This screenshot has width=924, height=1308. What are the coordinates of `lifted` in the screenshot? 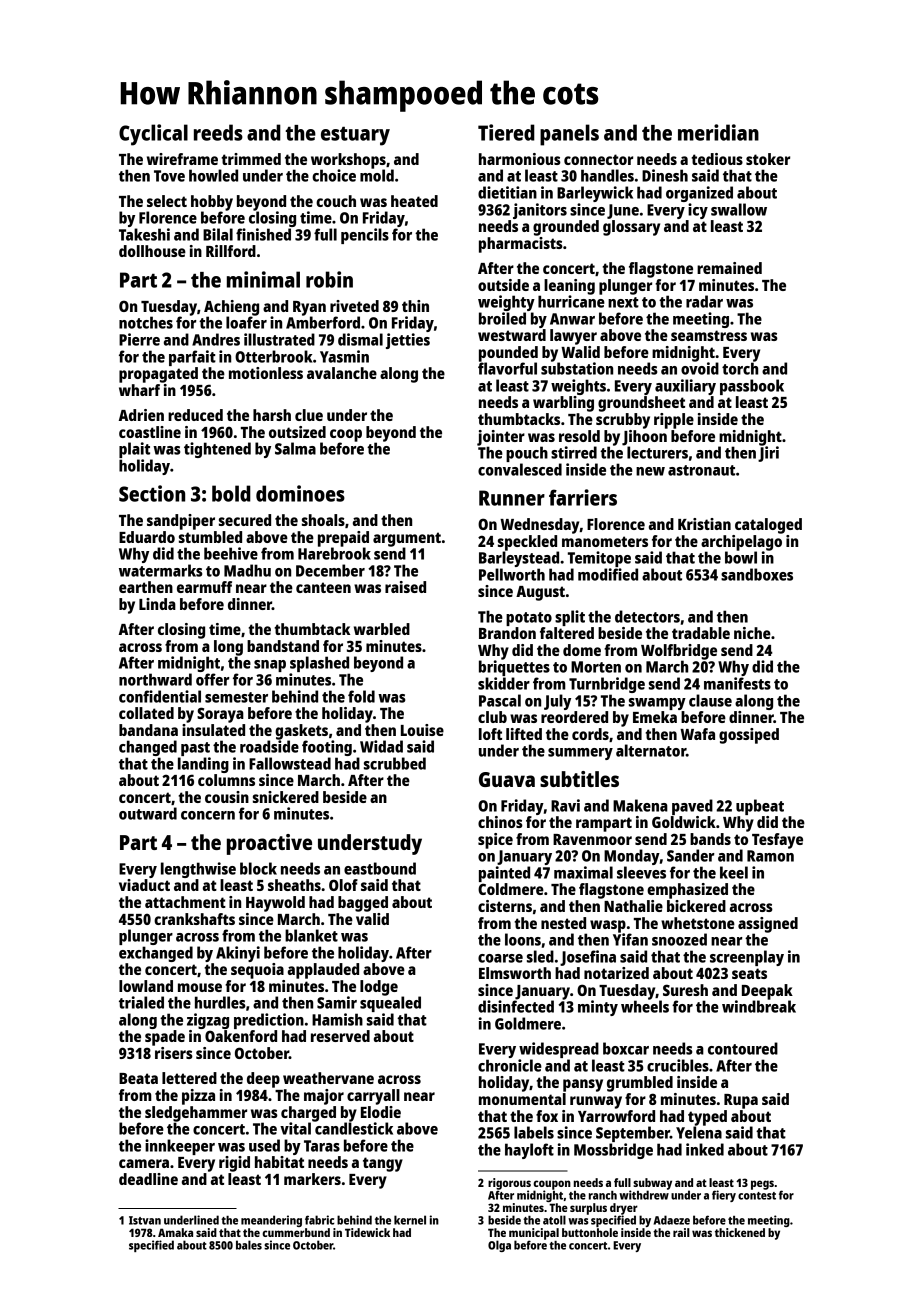 It's located at (524, 734).
